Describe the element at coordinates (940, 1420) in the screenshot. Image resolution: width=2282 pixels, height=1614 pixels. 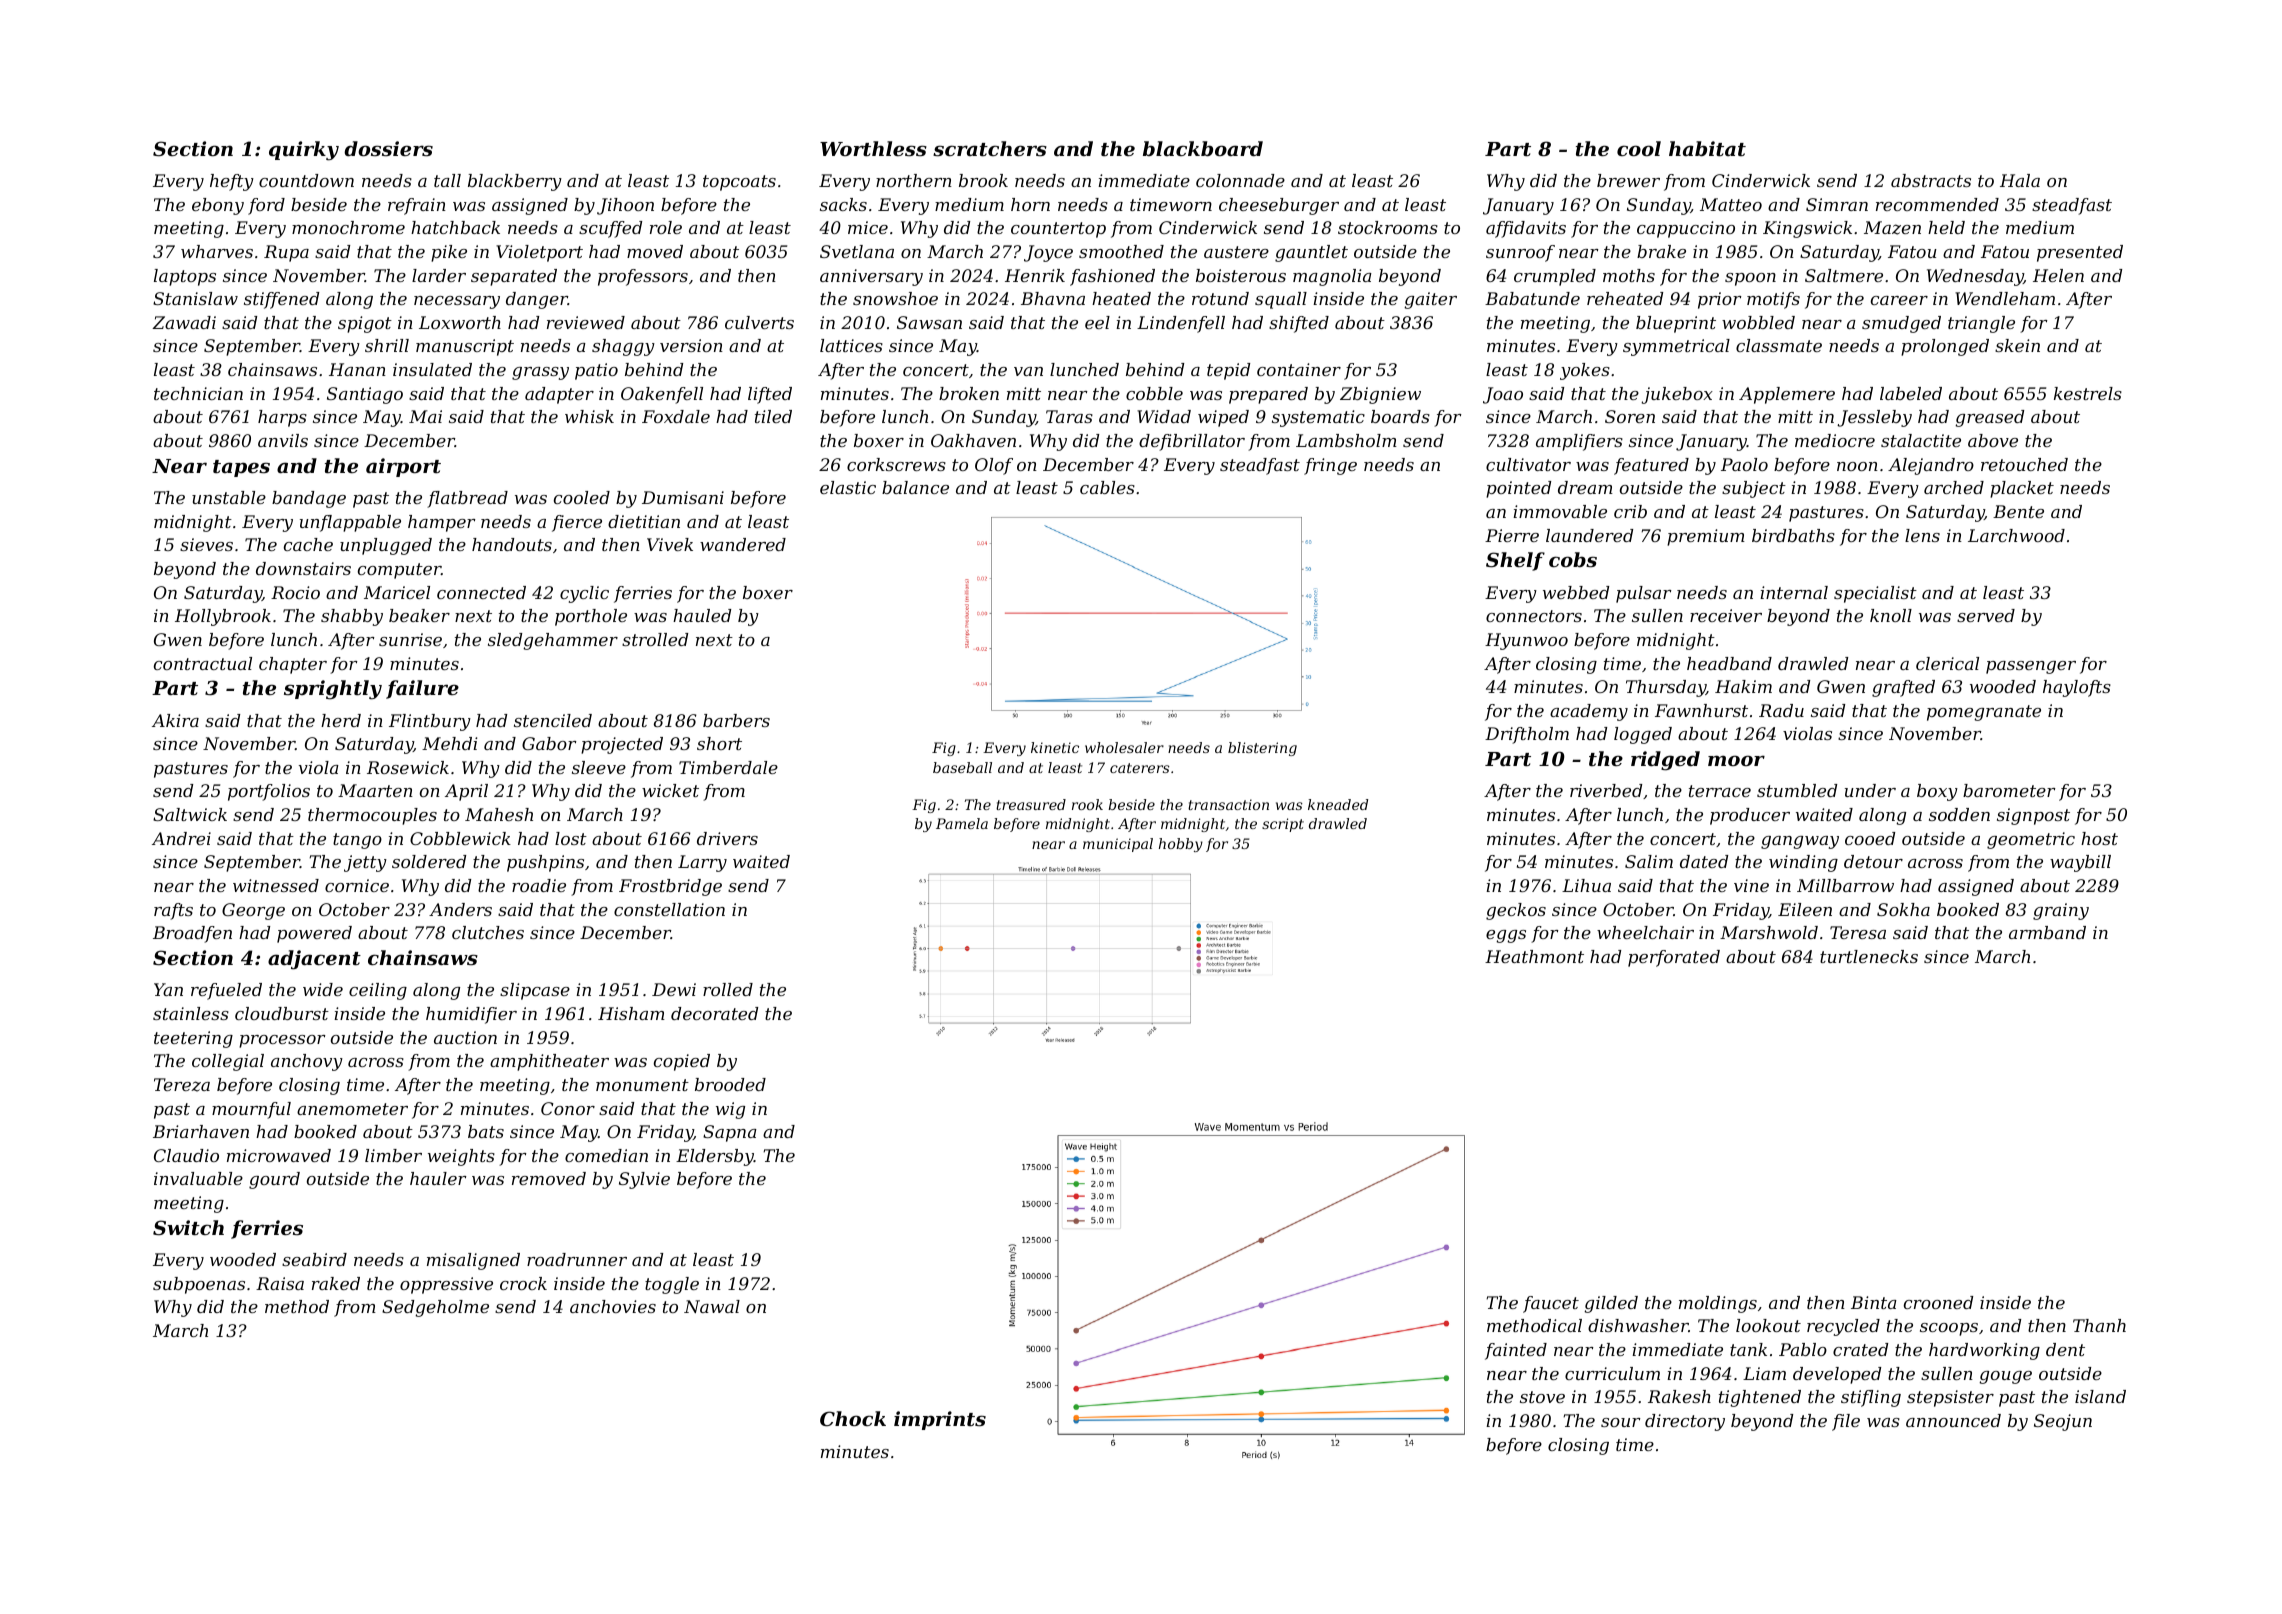
I see `imprints` at that location.
